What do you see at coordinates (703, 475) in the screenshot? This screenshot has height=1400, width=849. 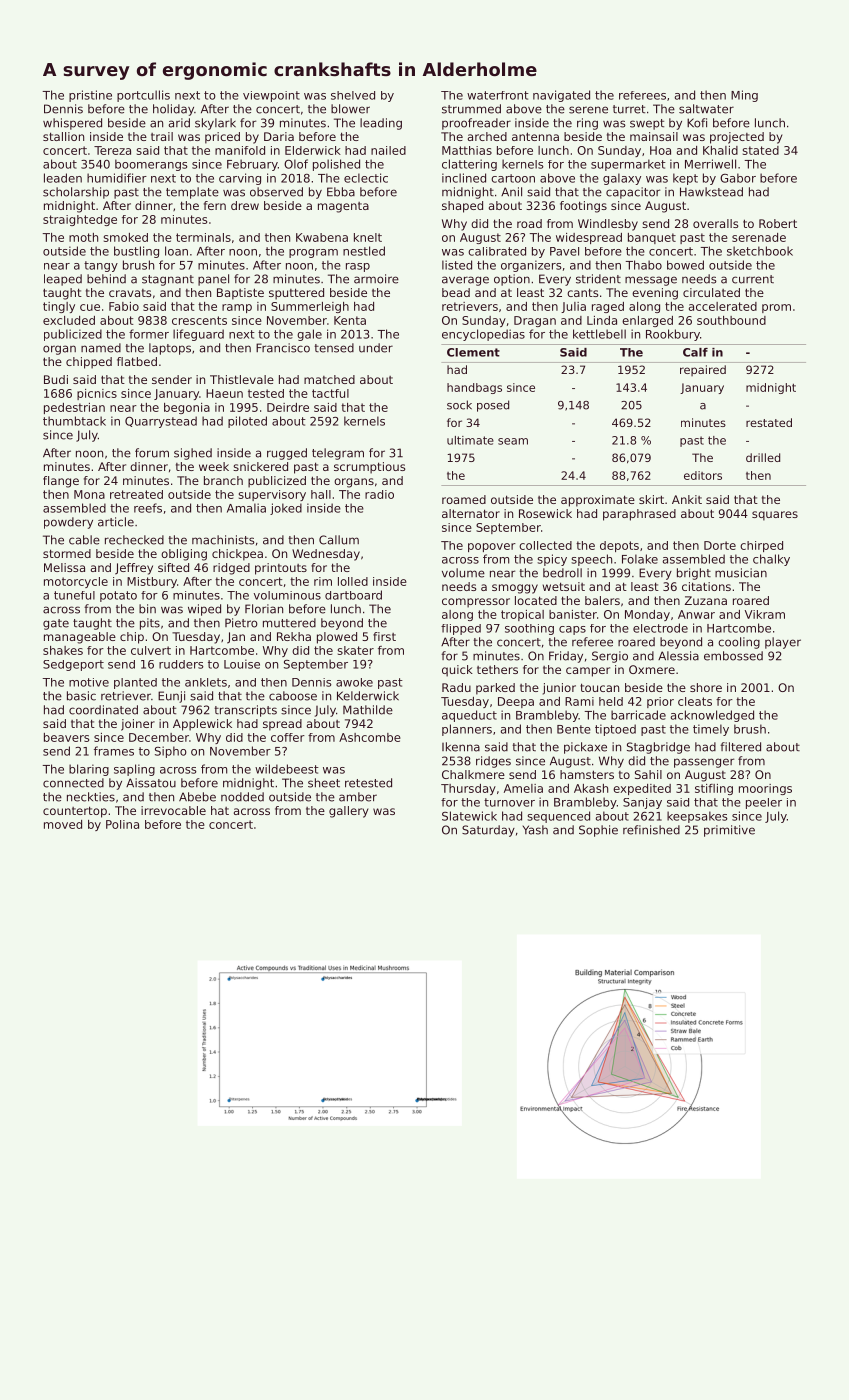 I see `editors` at bounding box center [703, 475].
